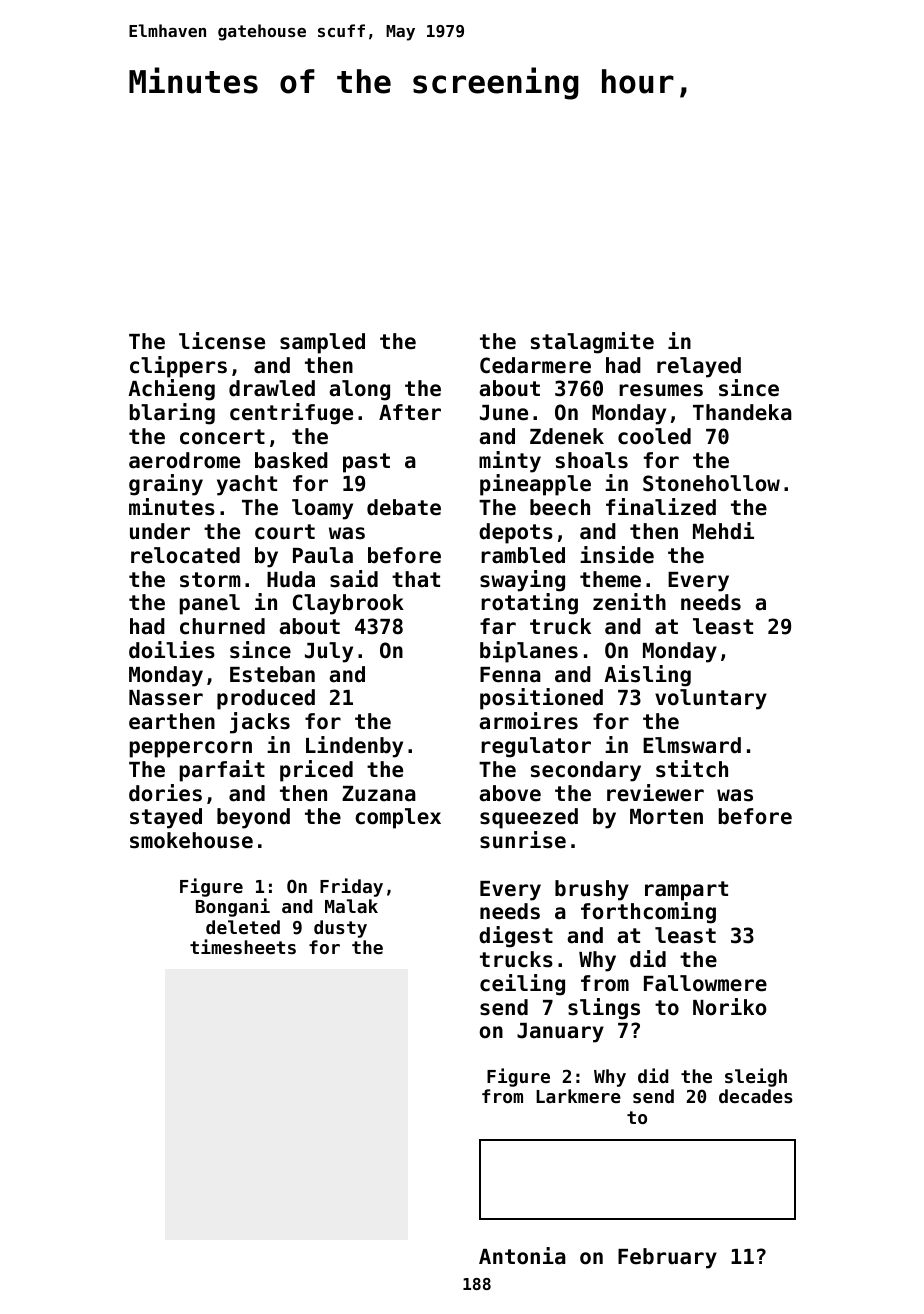  Describe the element at coordinates (711, 483) in the page. I see `Stonehollow` at that location.
